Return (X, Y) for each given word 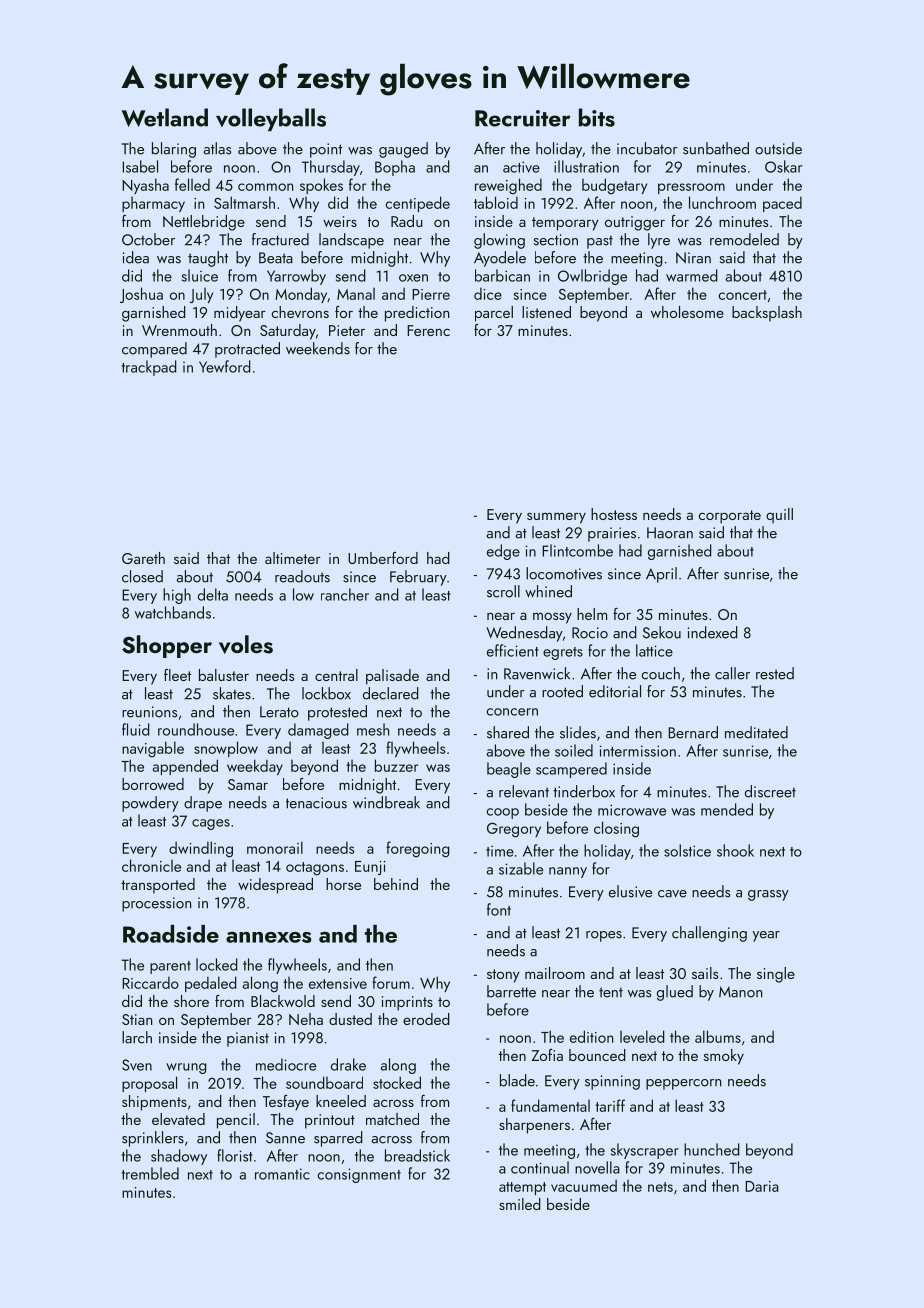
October (148, 239)
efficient (513, 650)
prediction (417, 314)
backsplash (767, 314)
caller (732, 673)
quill (779, 516)
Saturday (288, 332)
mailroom (555, 973)
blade (517, 1080)
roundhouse (196, 729)
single (776, 975)
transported (158, 886)
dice (488, 293)
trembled (150, 1173)
